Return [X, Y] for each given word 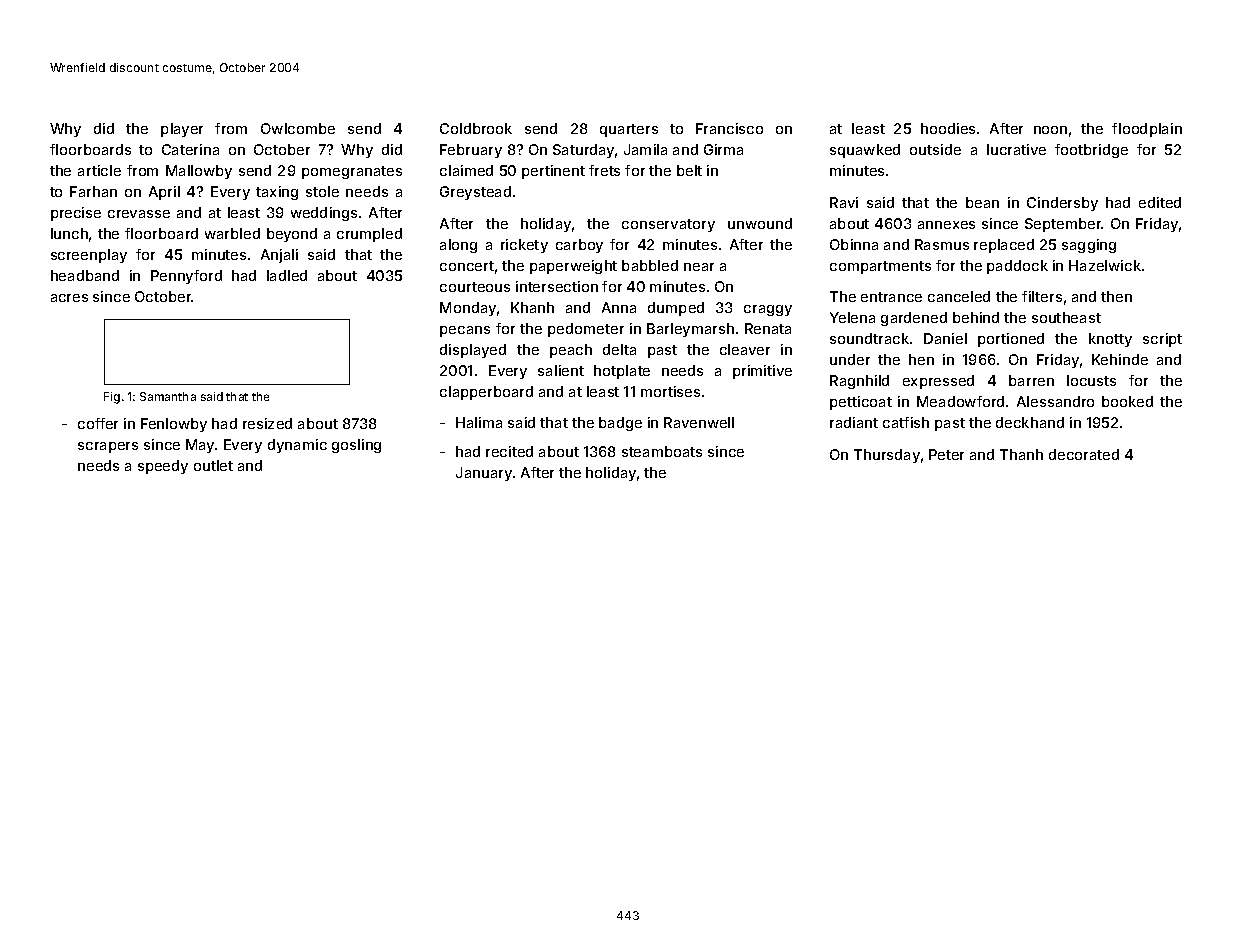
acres [69, 298]
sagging [1089, 246]
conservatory [668, 225]
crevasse [139, 214]
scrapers [108, 447]
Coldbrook [476, 128]
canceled [959, 296]
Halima [479, 422]
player [182, 130]
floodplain [1147, 130]
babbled [650, 265]
